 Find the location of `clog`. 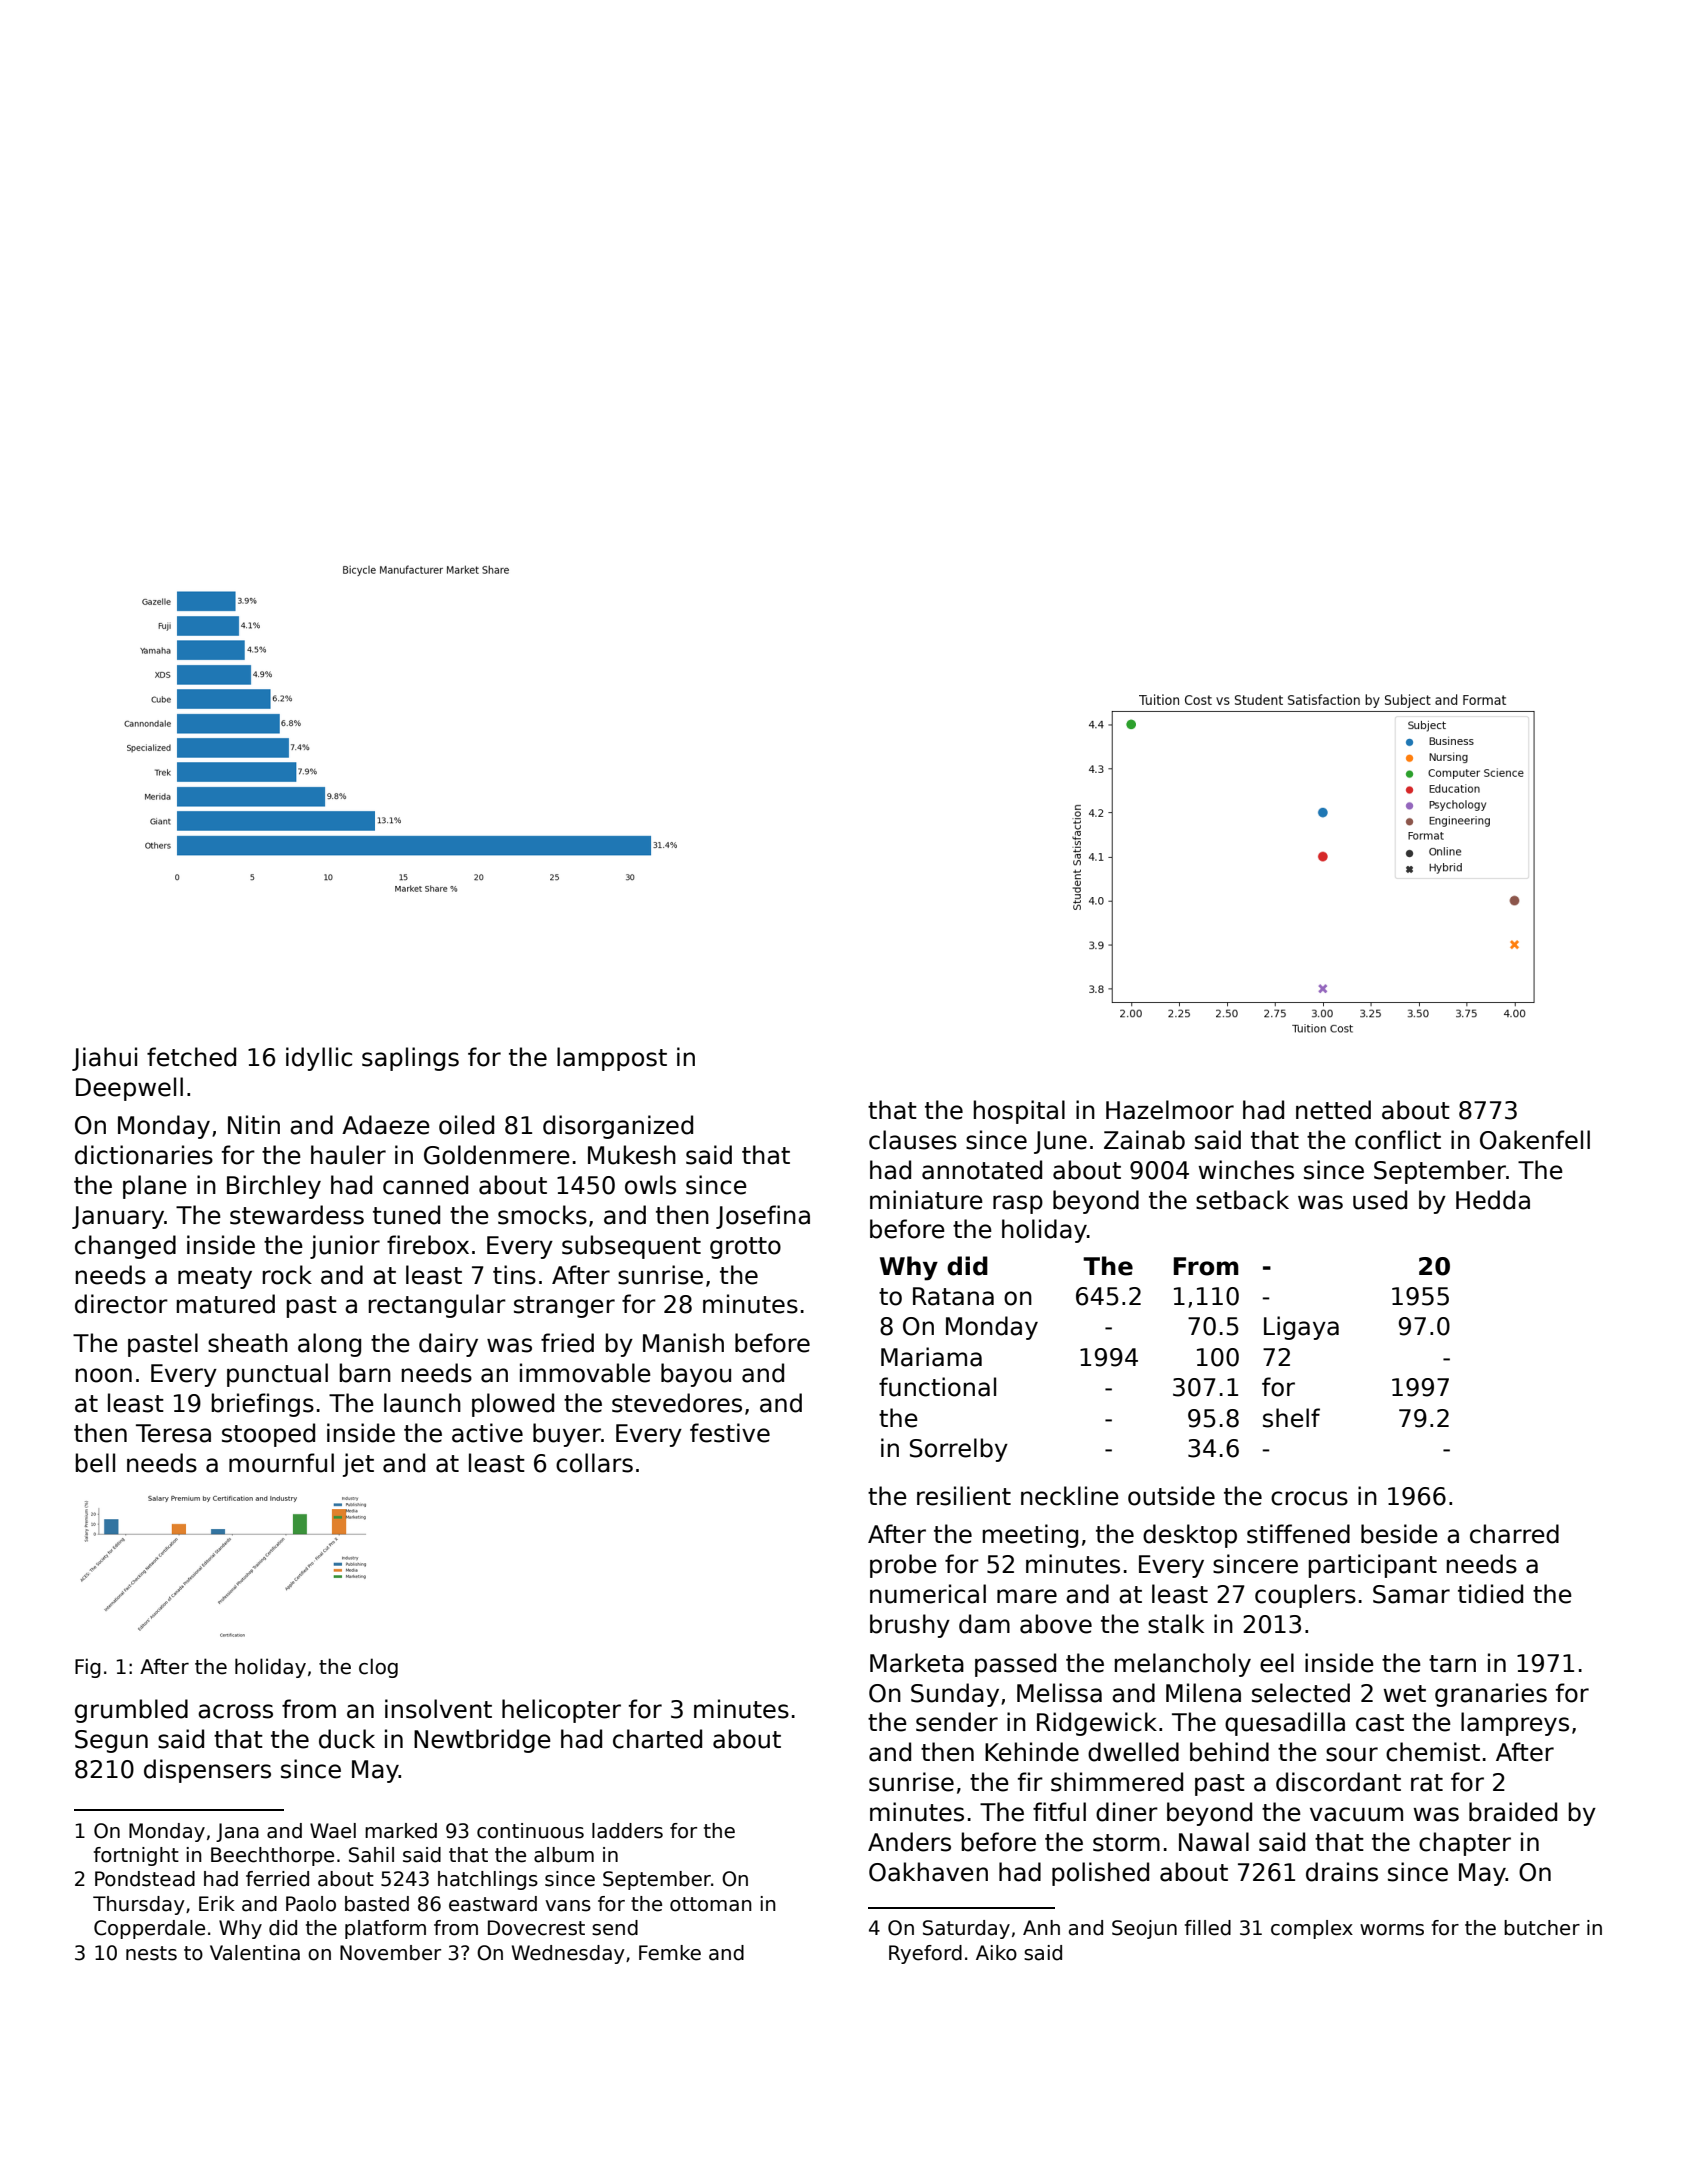

clog is located at coordinates (378, 1668).
